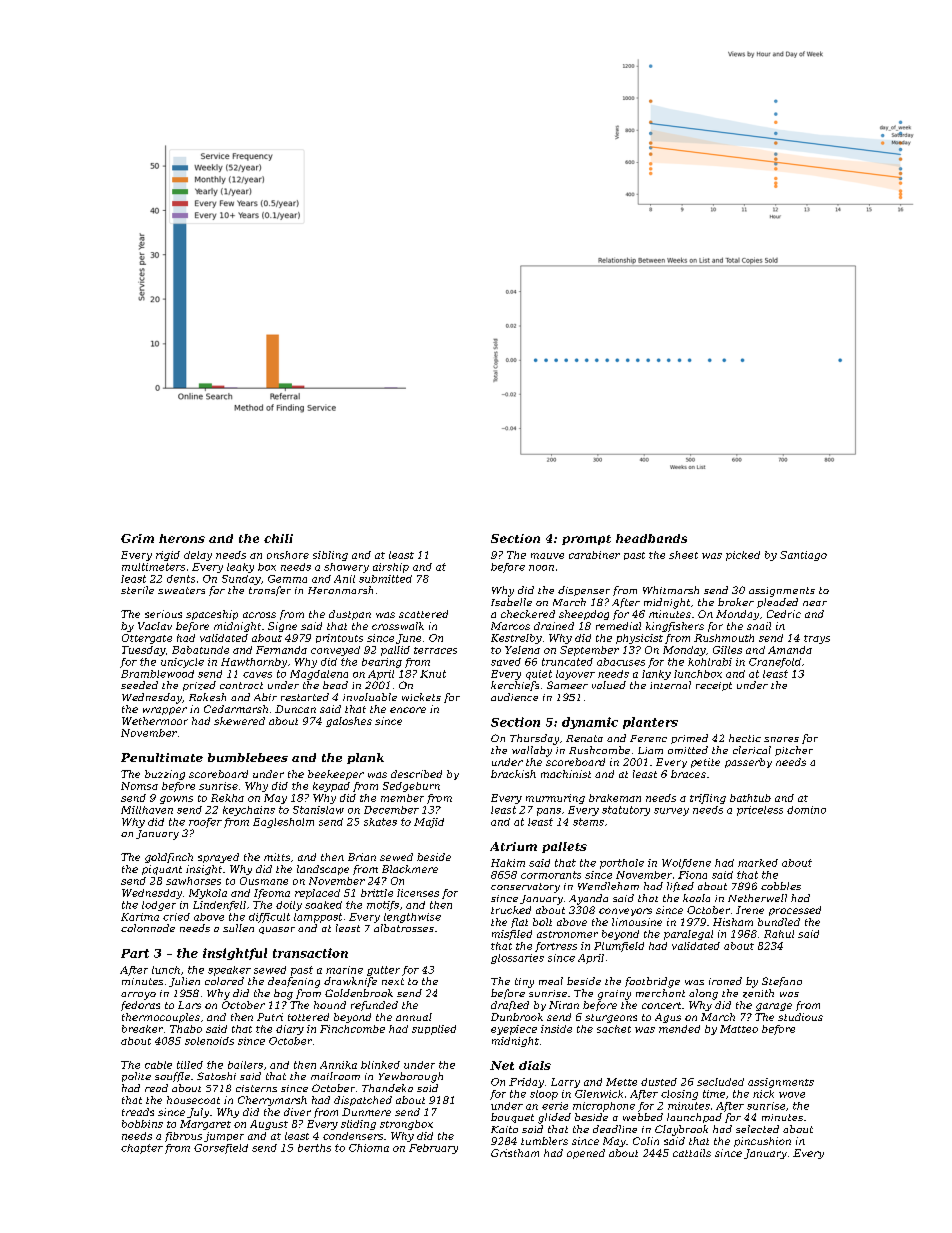 The image size is (952, 1233). Describe the element at coordinates (278, 538) in the screenshot. I see `chili` at that location.
